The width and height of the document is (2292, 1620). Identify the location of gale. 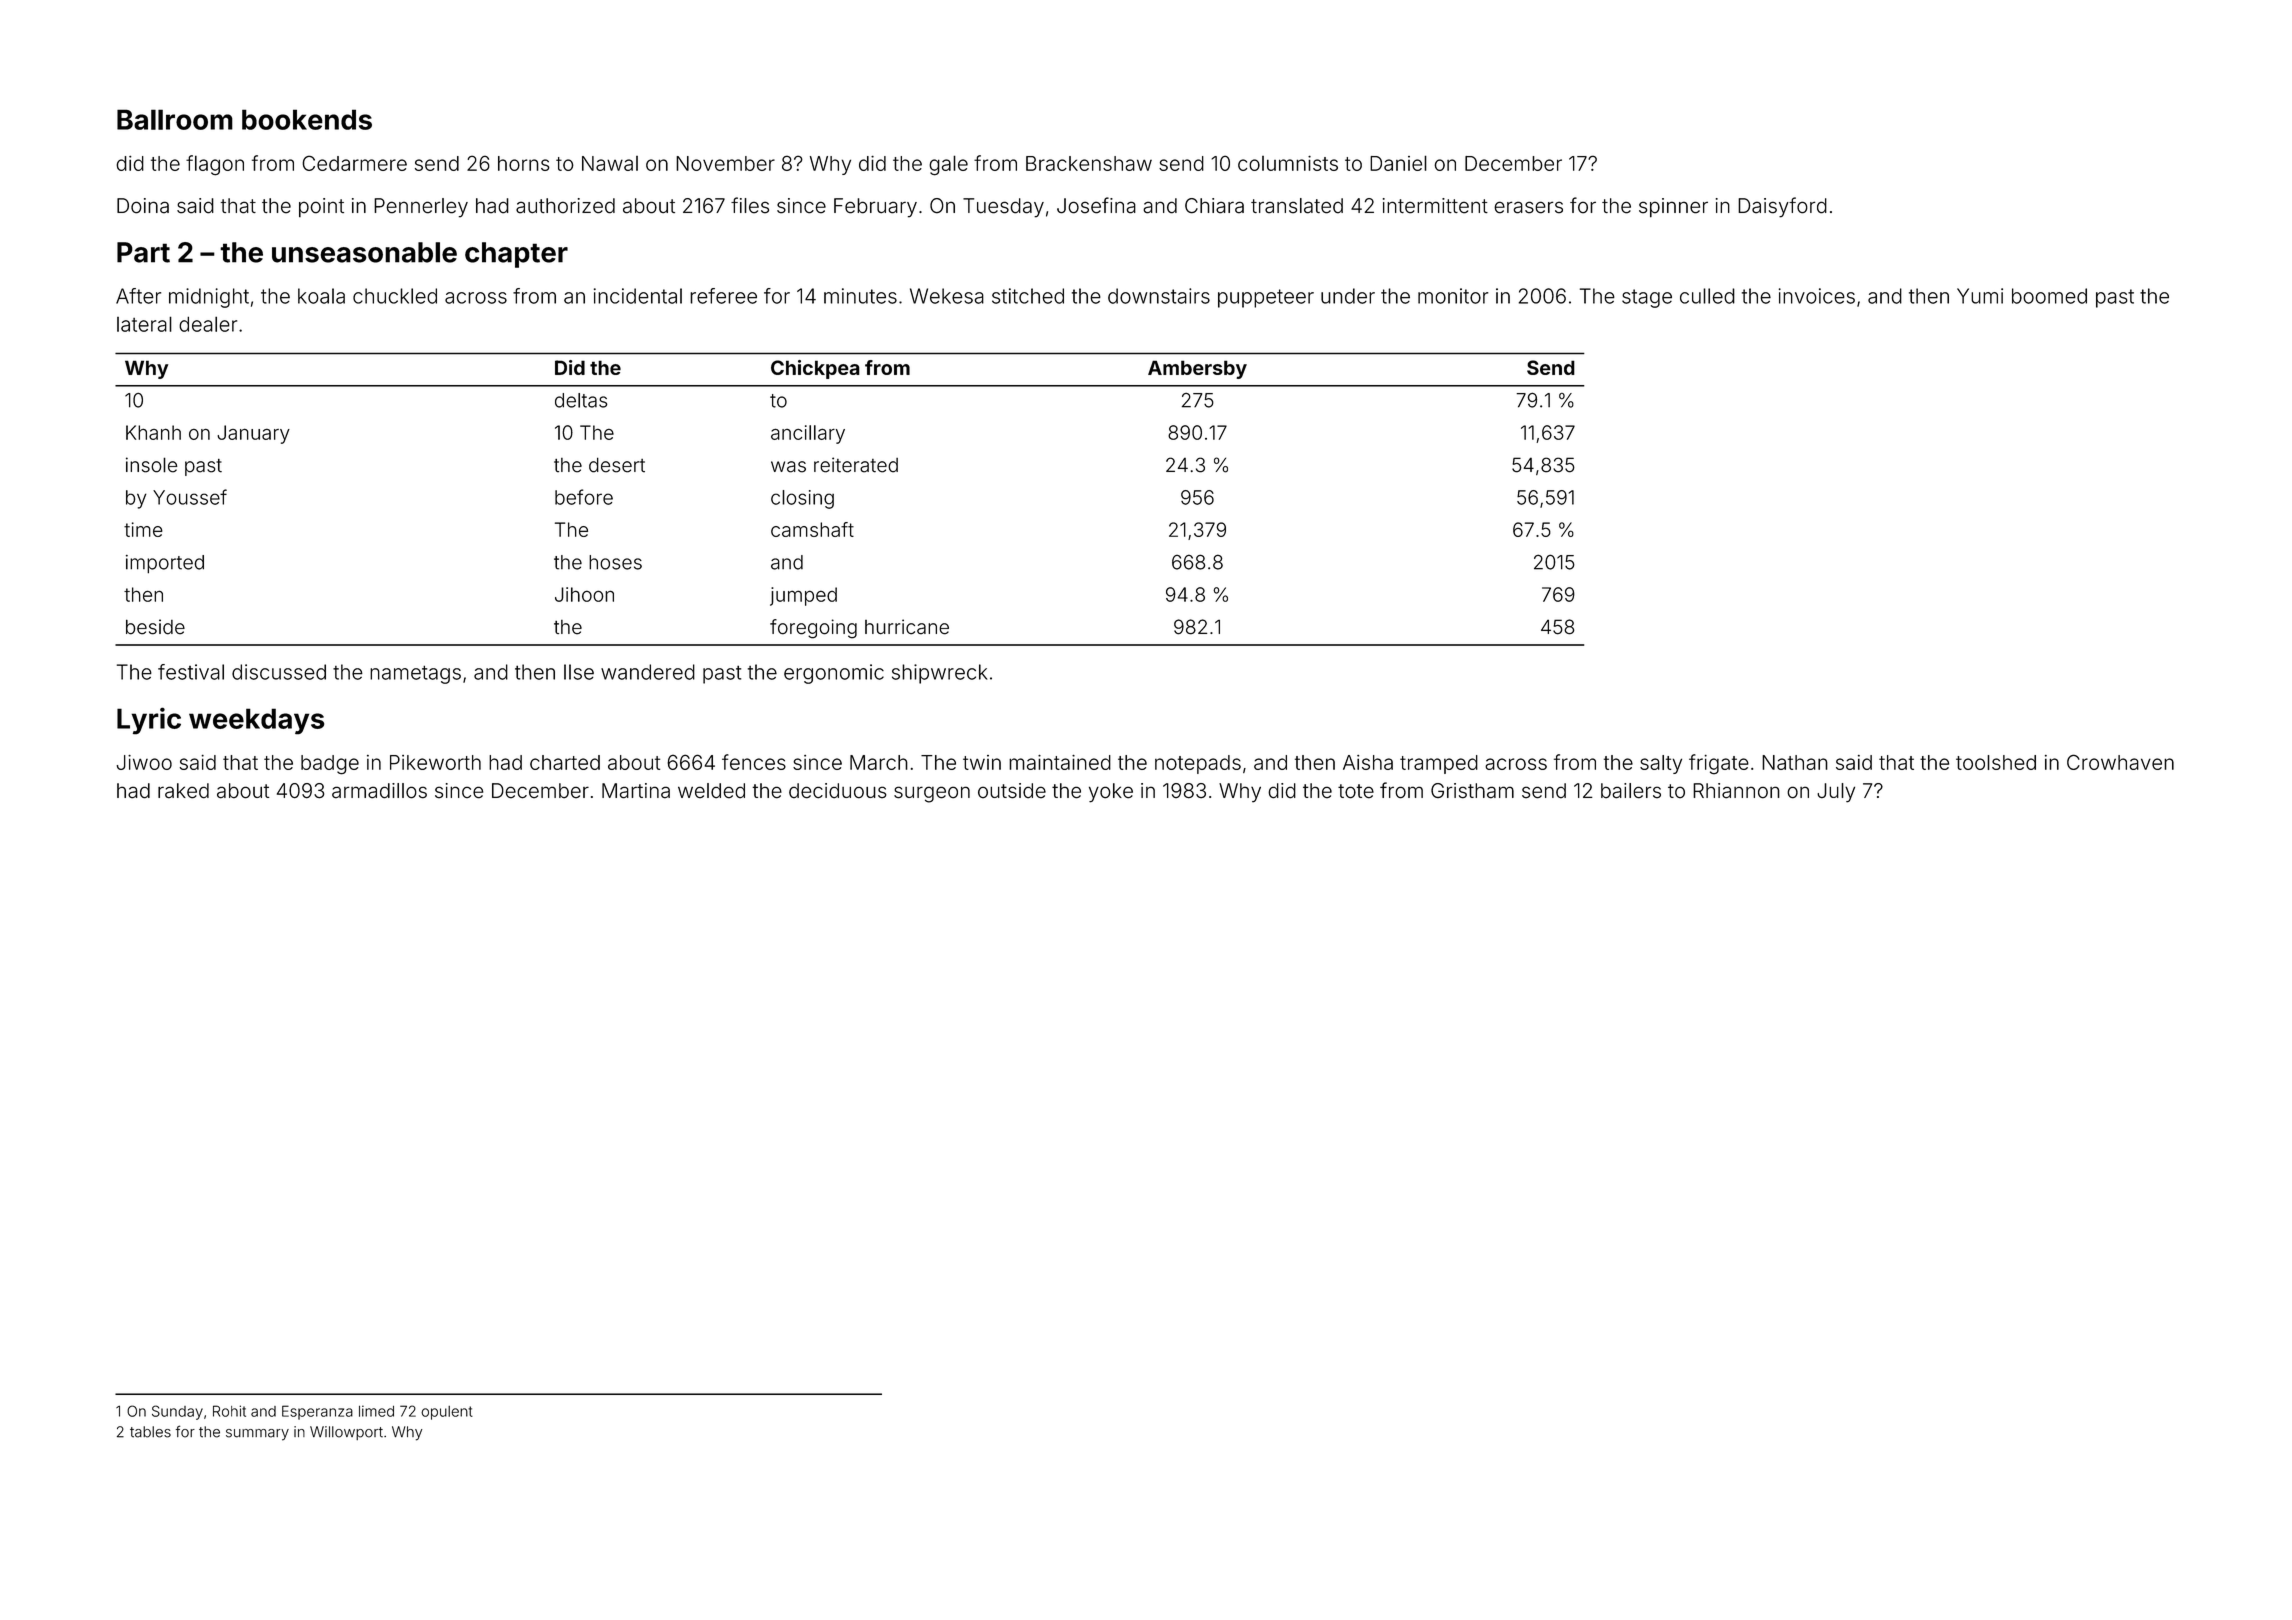
(948, 165).
